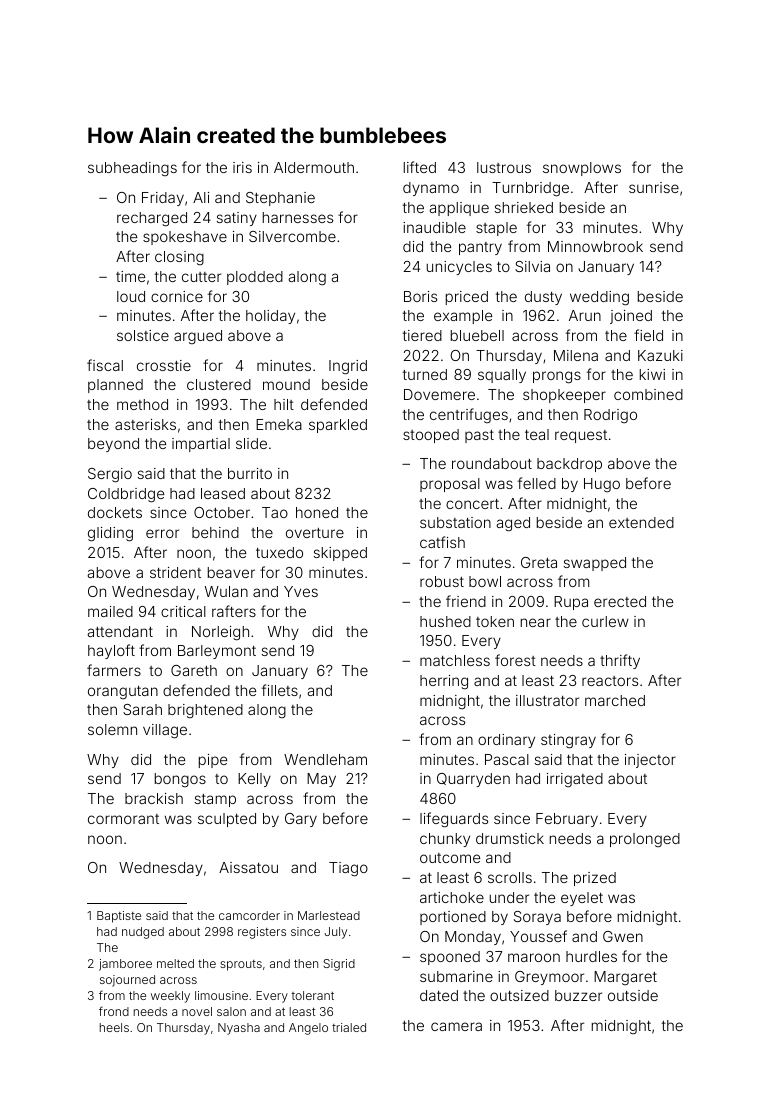 The image size is (771, 1094). Describe the element at coordinates (654, 187) in the page. I see `sunrise` at that location.
